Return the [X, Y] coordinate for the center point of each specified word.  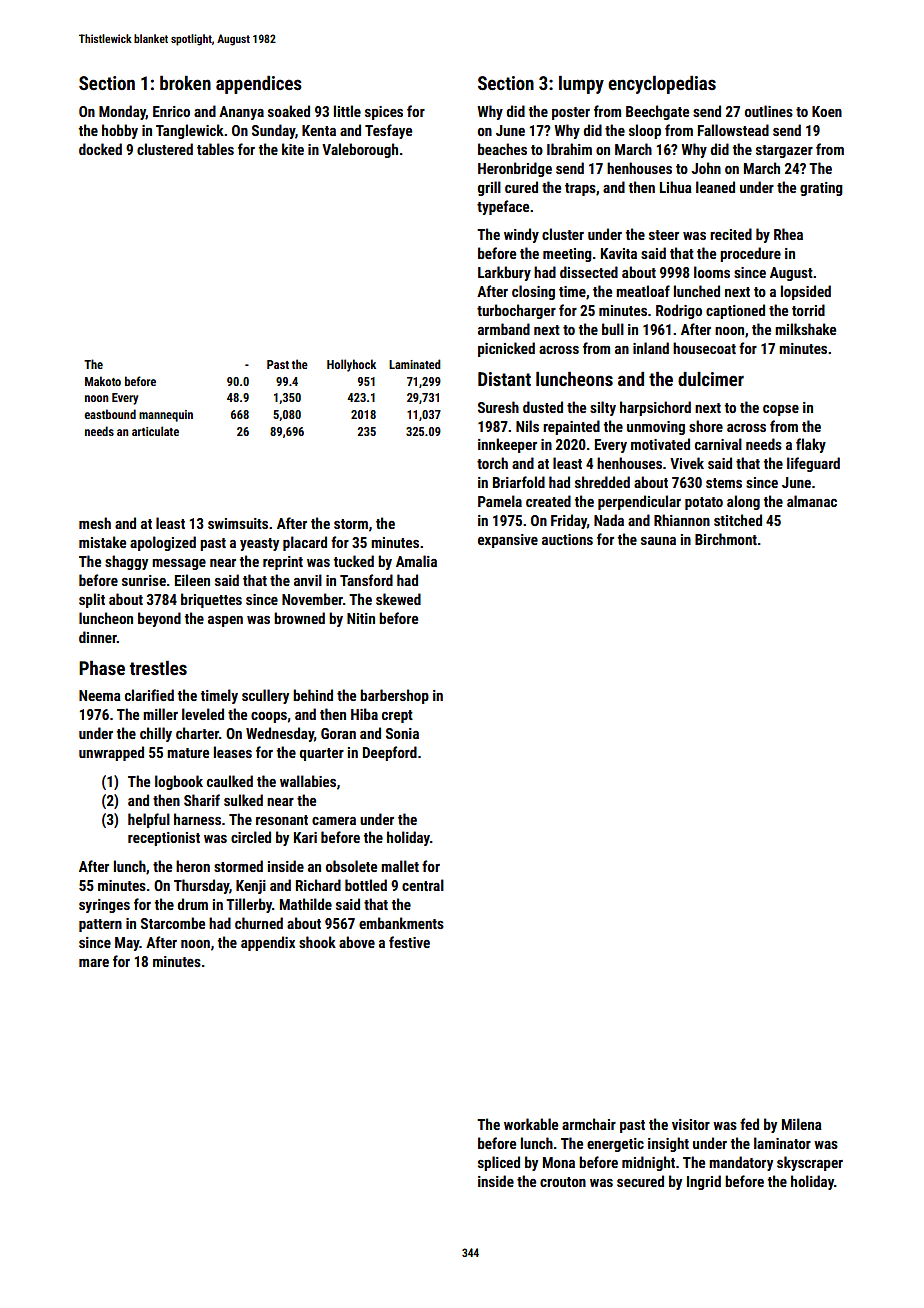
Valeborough [360, 150]
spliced [499, 1163]
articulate [155, 431]
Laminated [415, 364]
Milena [802, 1124]
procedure [750, 254]
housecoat [704, 348]
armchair [589, 1124]
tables [215, 149]
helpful [149, 820]
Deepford [390, 753]
